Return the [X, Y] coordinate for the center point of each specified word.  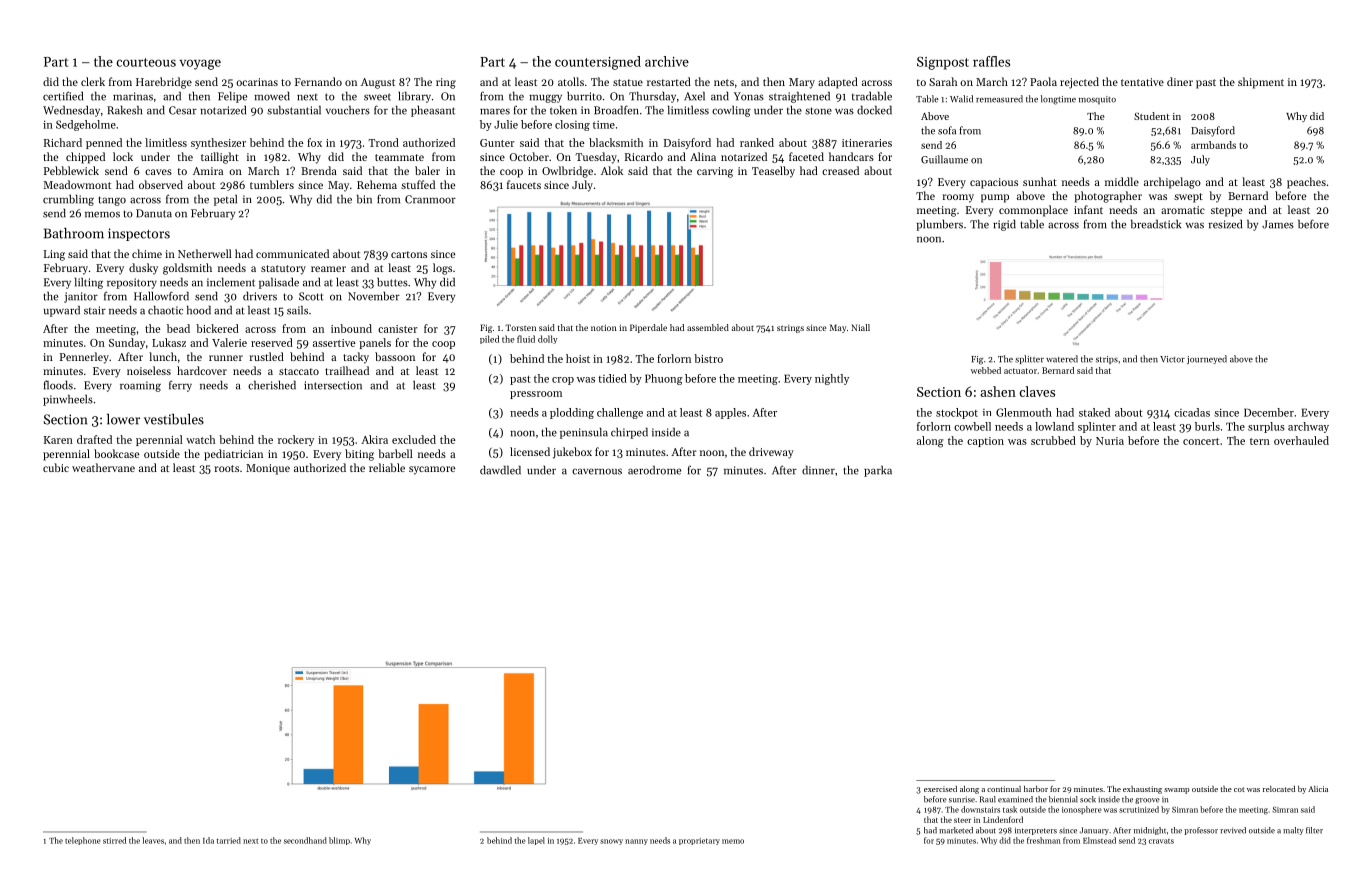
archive [667, 61]
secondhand [305, 840]
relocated [1279, 789]
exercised [940, 789]
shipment [1261, 83]
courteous [146, 62]
